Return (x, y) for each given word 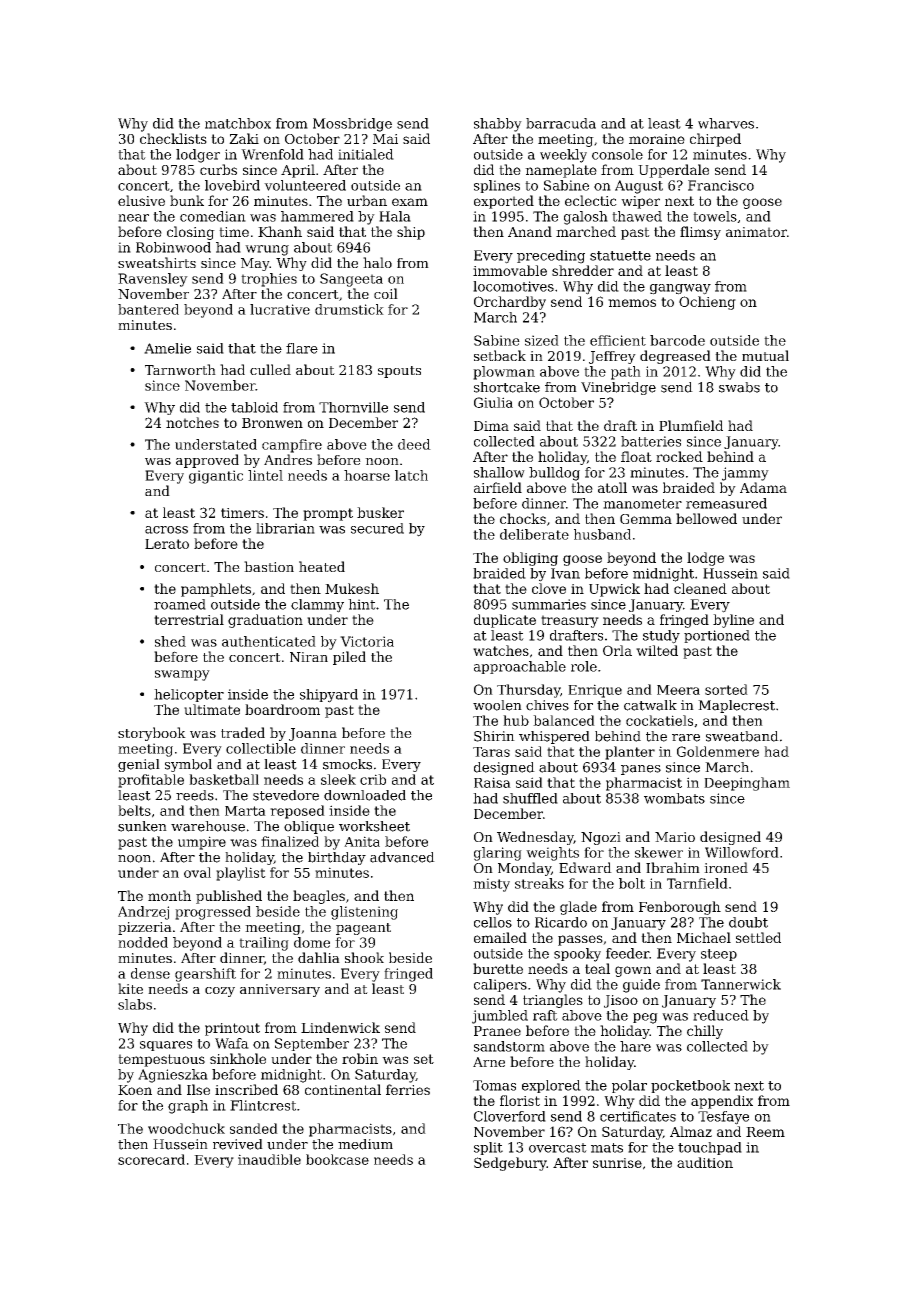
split (488, 1148)
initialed (366, 154)
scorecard (151, 1159)
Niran (309, 657)
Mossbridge (352, 125)
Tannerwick (741, 984)
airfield (498, 487)
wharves (726, 123)
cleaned (700, 588)
